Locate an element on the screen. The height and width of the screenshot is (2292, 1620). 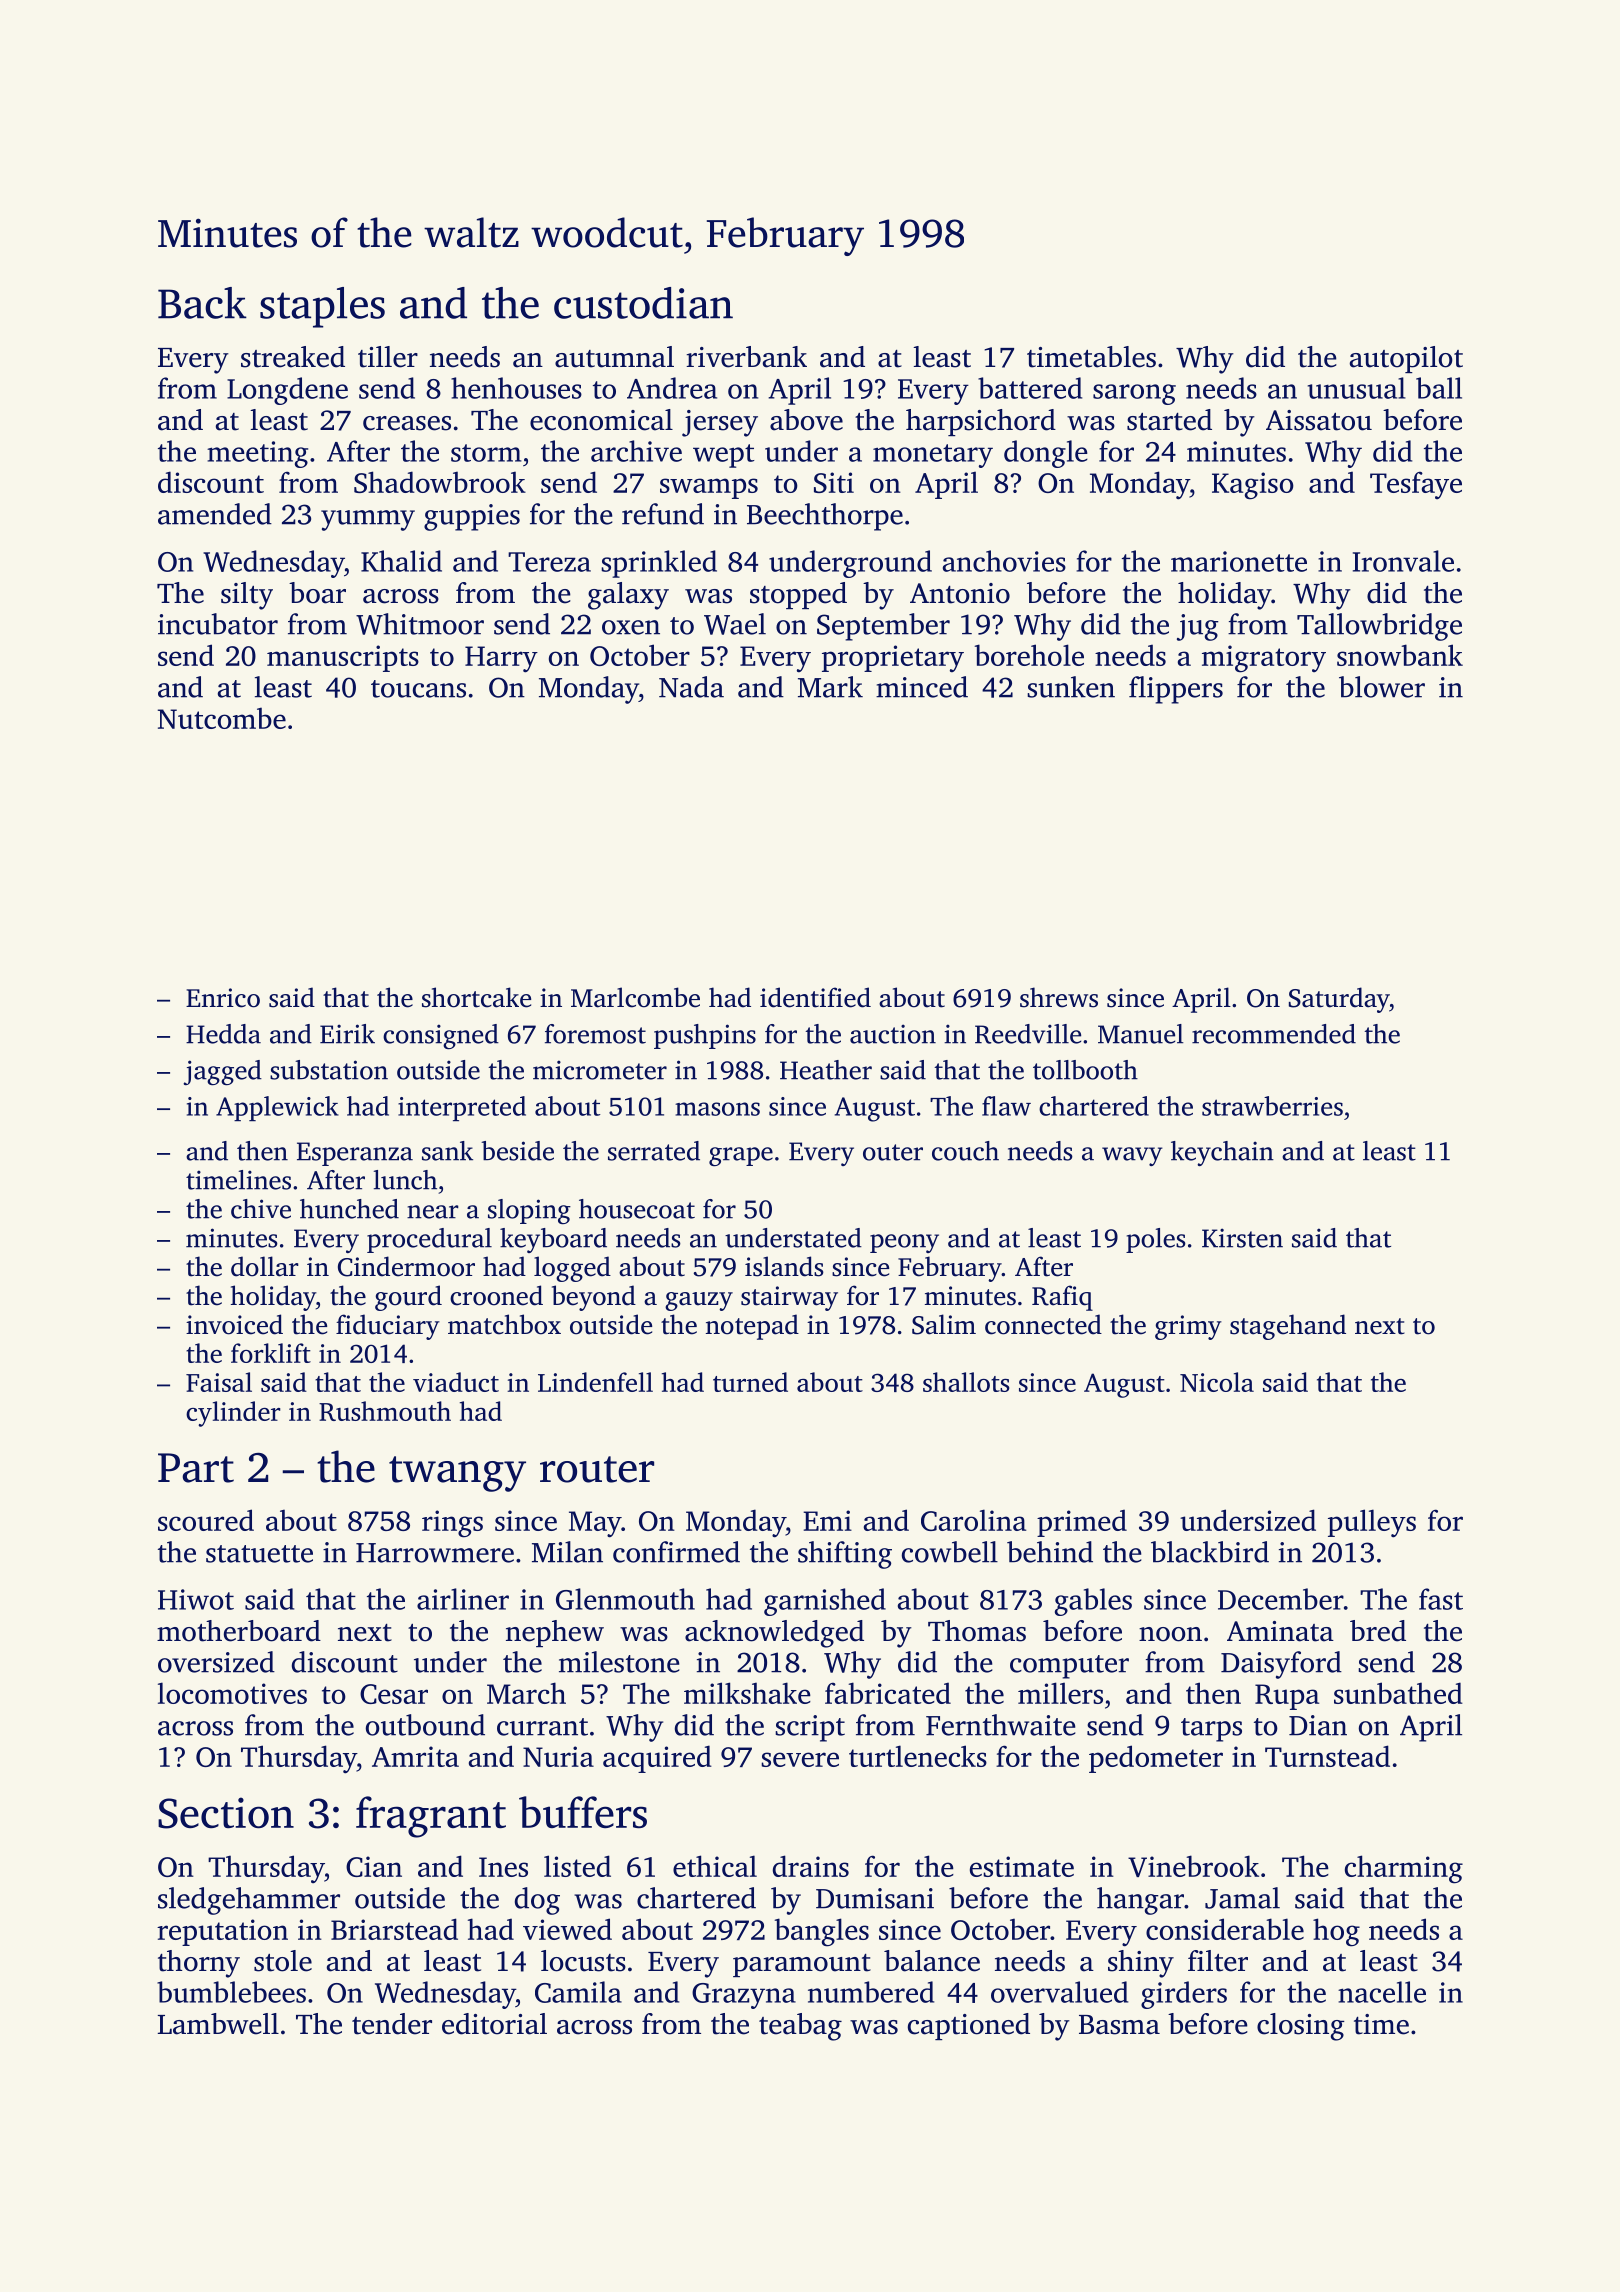
teabag is located at coordinates (800, 2027).
